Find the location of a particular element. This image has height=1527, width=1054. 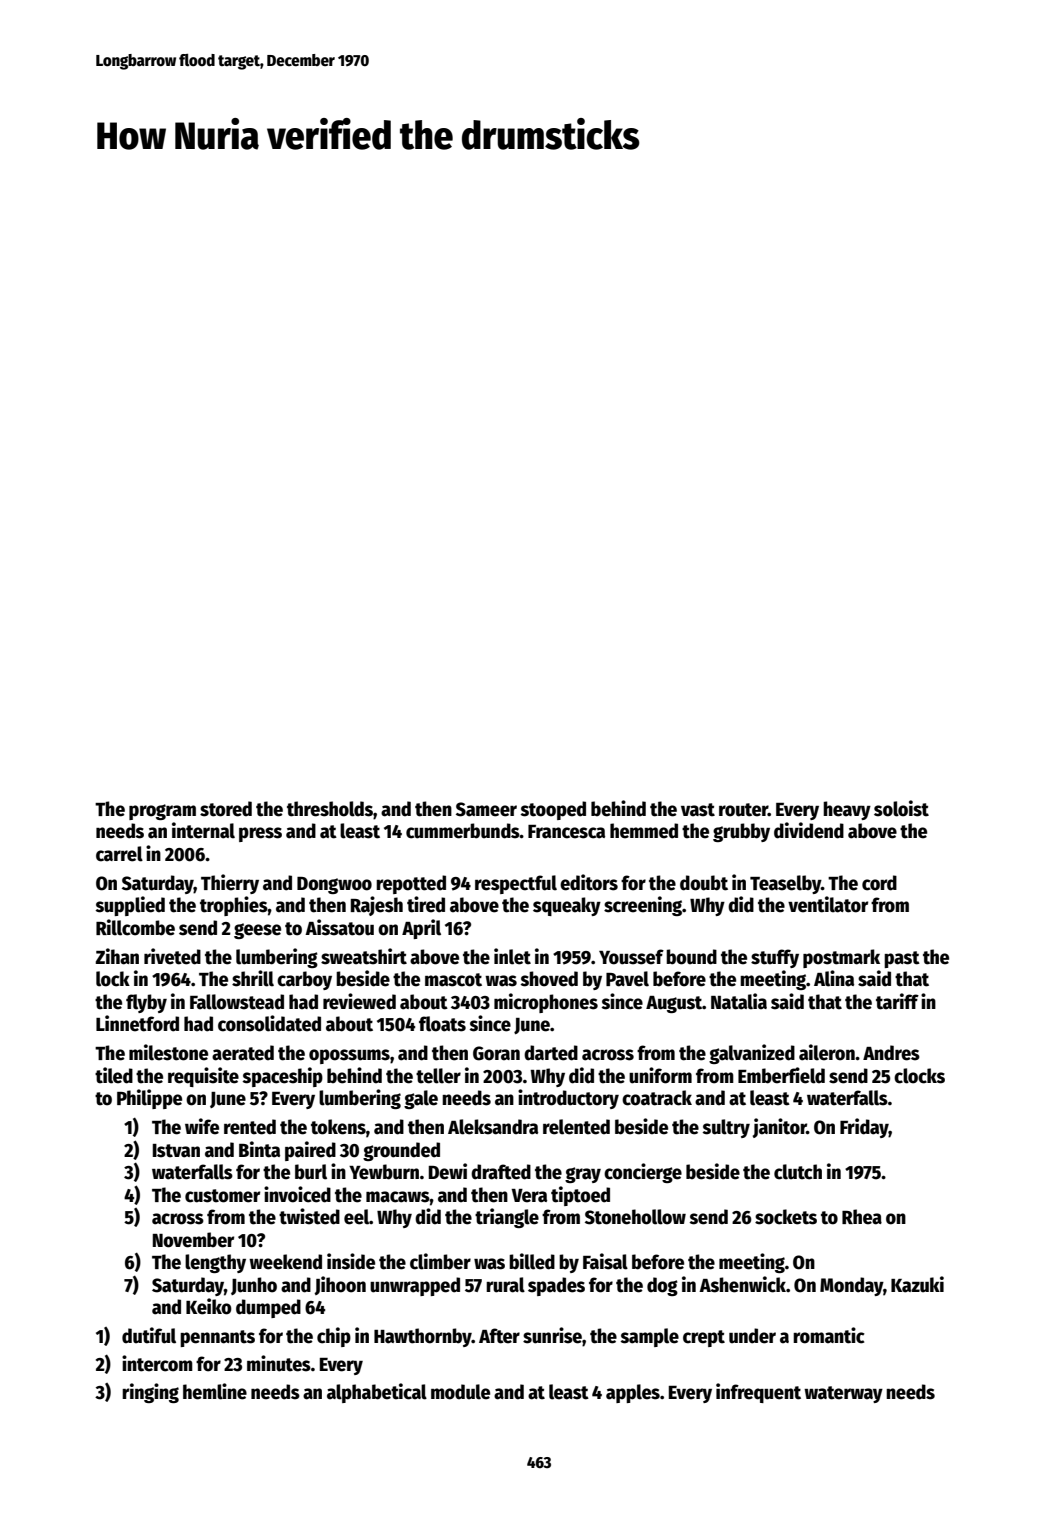

soloist is located at coordinates (901, 808).
